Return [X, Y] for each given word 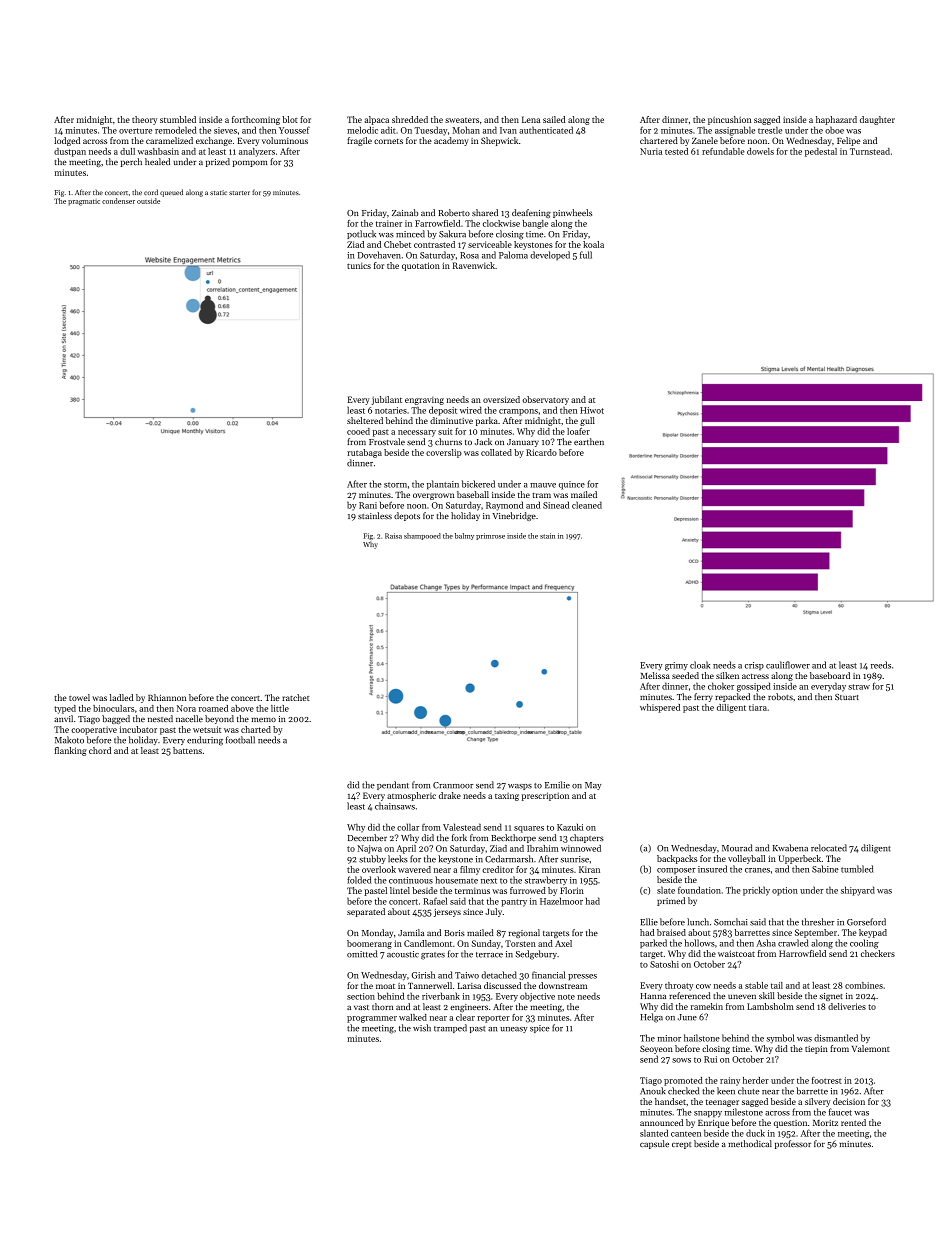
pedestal [821, 152]
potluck [361, 234]
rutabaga [364, 453]
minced [410, 234]
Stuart [847, 697]
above [242, 708]
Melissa [655, 675]
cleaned [587, 505]
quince [572, 485]
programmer [372, 1019]
